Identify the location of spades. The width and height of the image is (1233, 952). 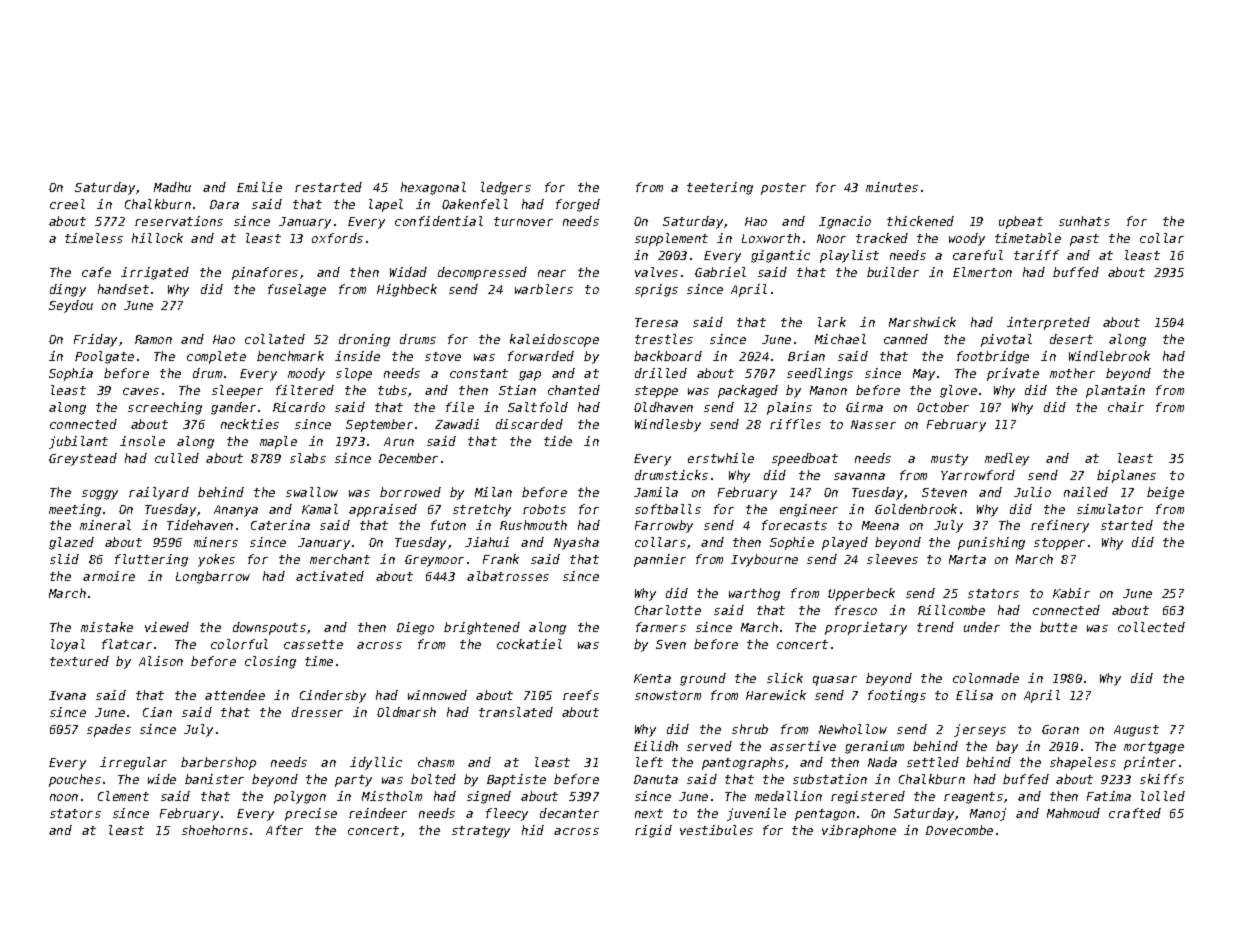
(109, 730).
